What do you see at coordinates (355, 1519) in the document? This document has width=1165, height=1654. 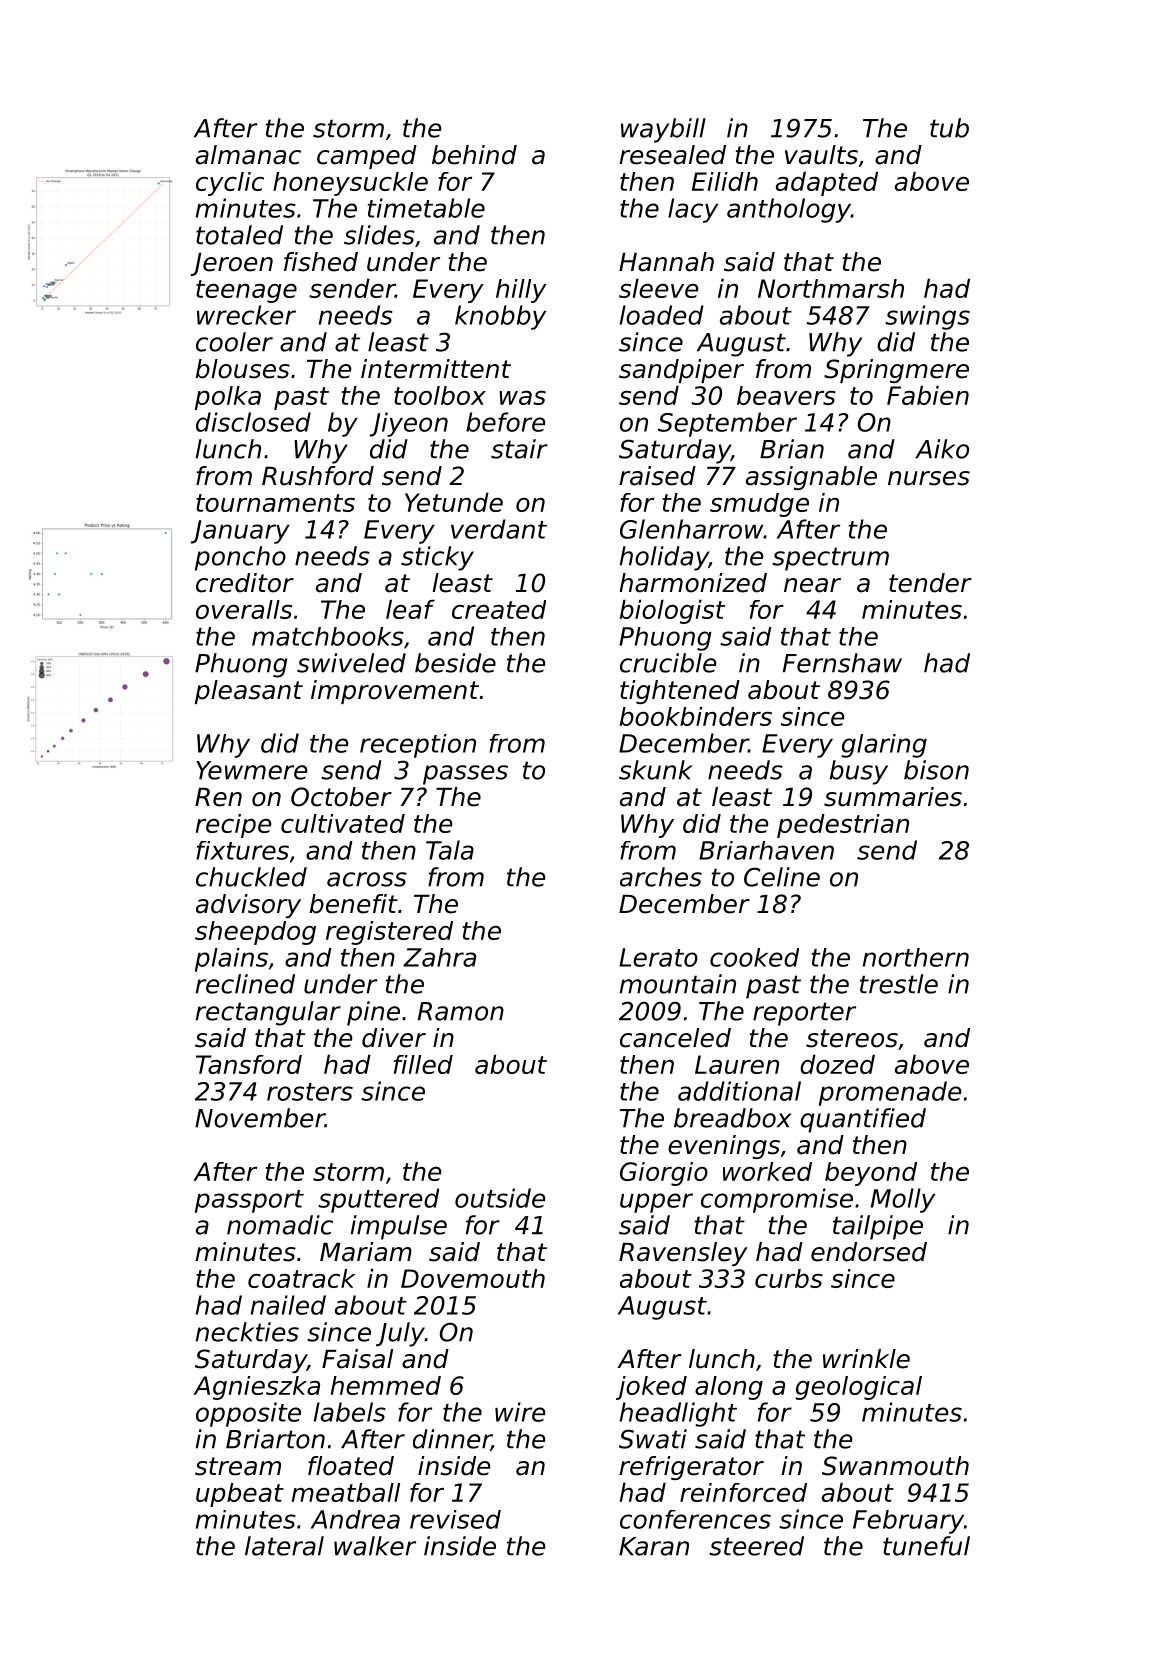 I see `Andrea` at bounding box center [355, 1519].
